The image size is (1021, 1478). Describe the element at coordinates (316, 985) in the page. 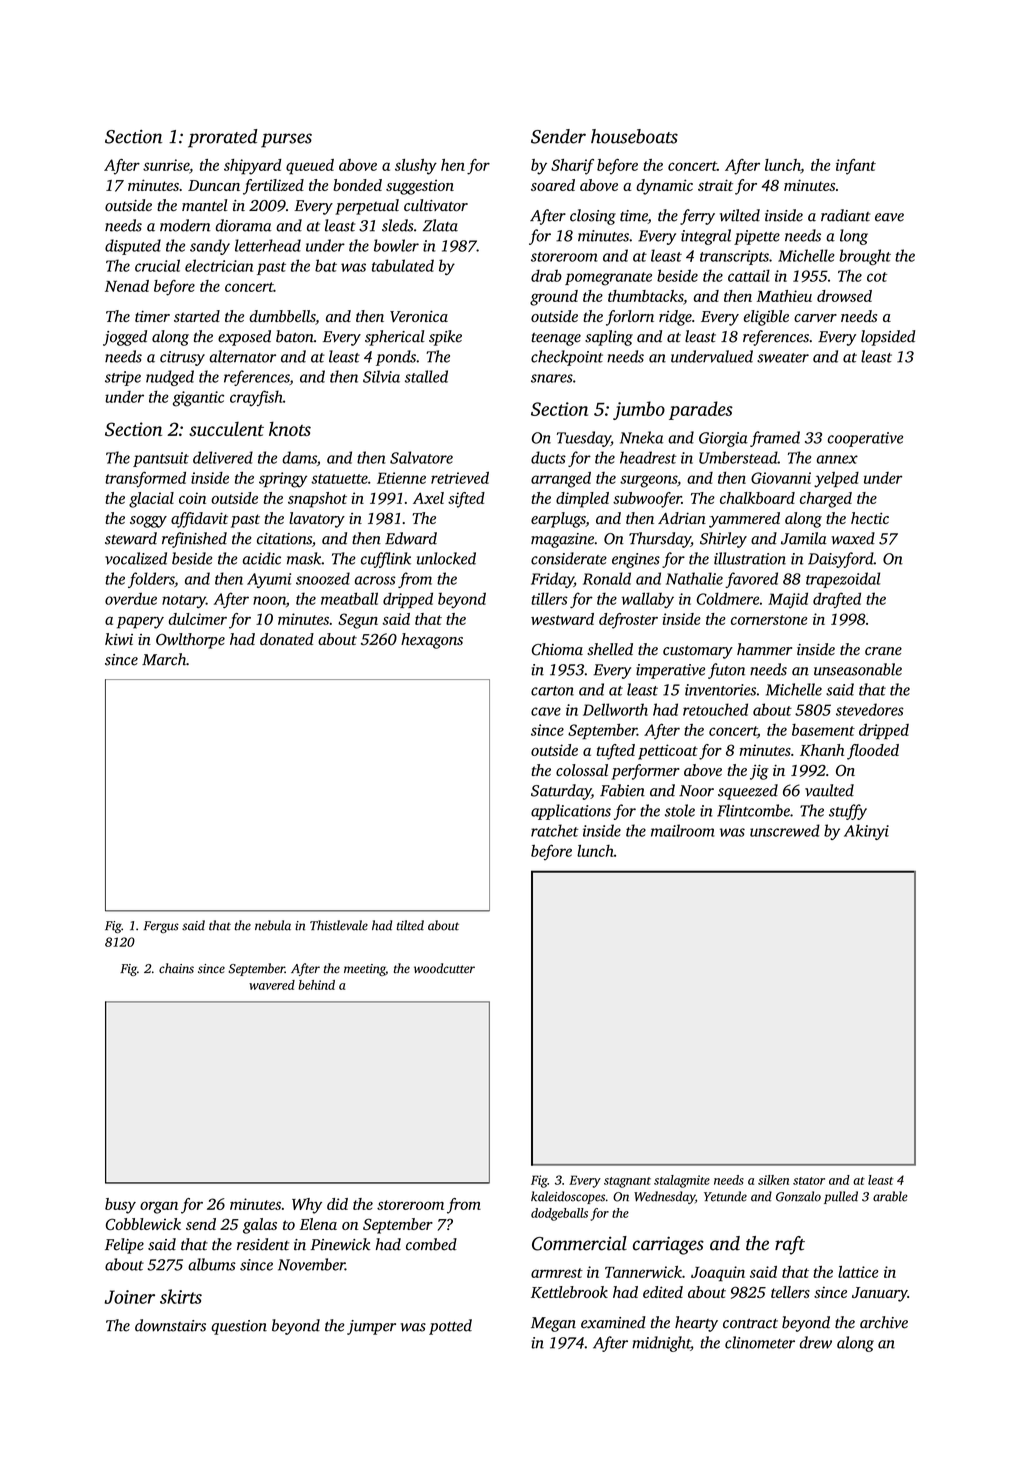

I see `behind` at that location.
